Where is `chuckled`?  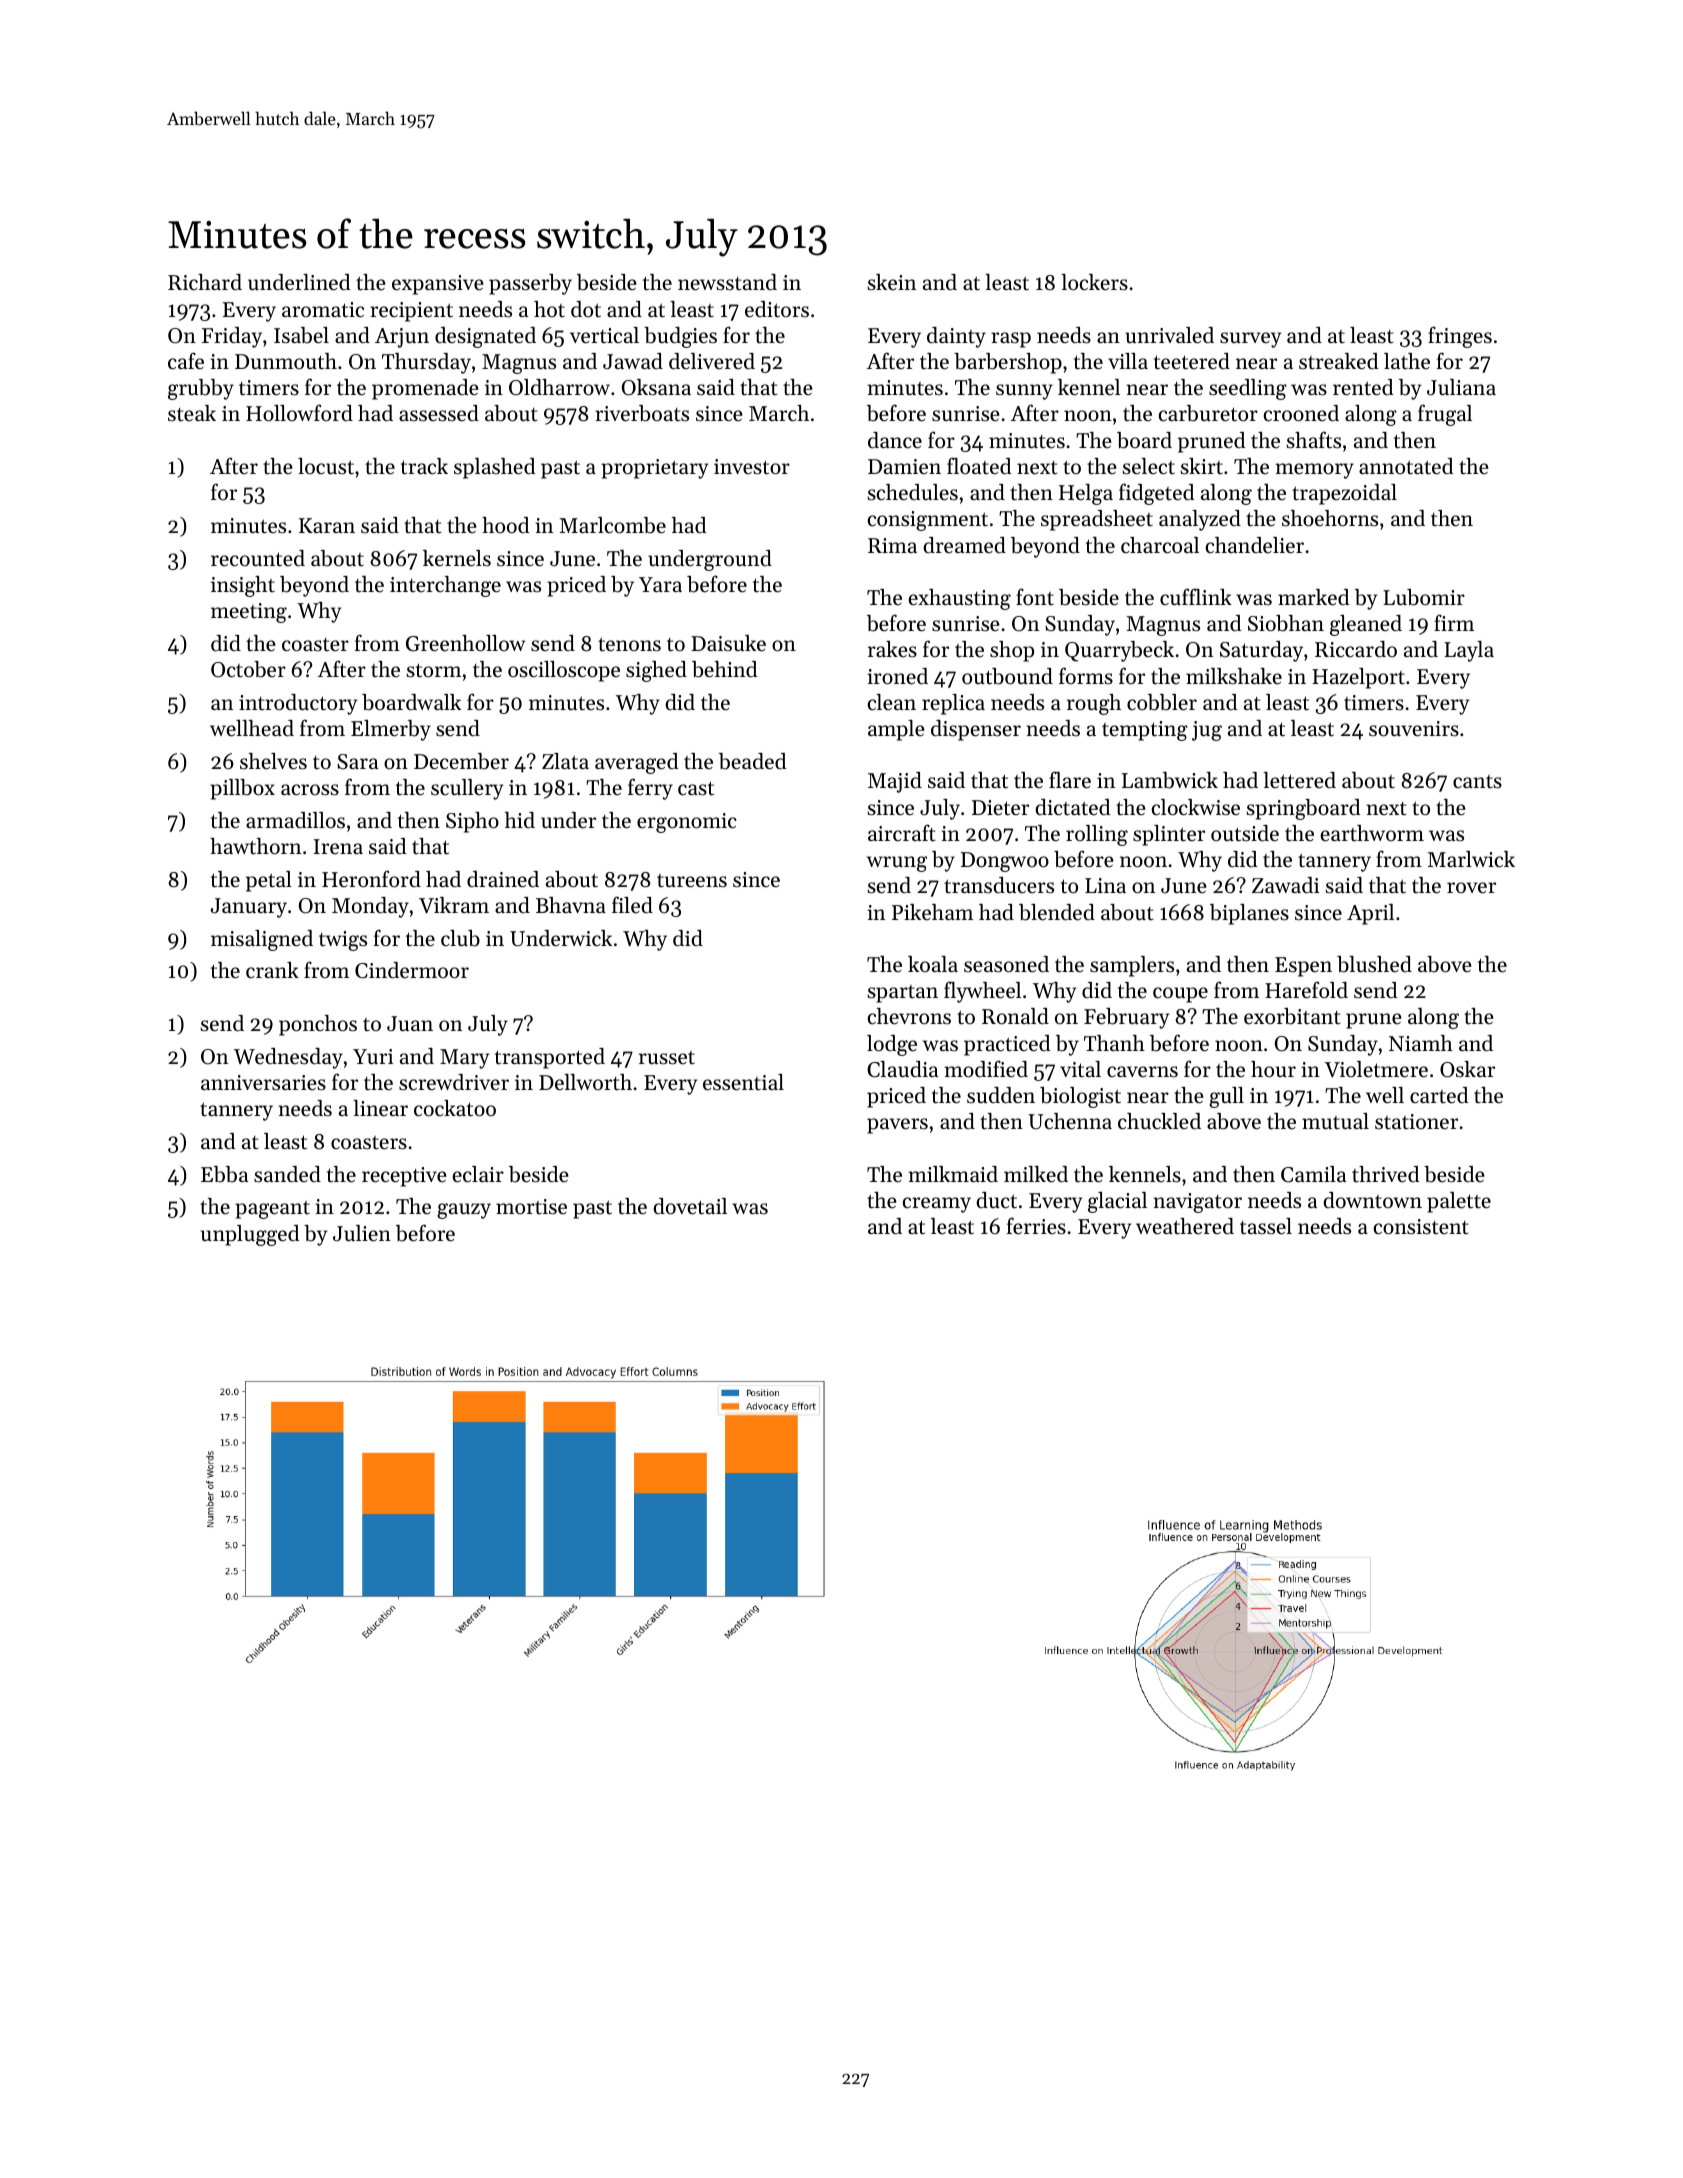 chuckled is located at coordinates (1159, 1121).
